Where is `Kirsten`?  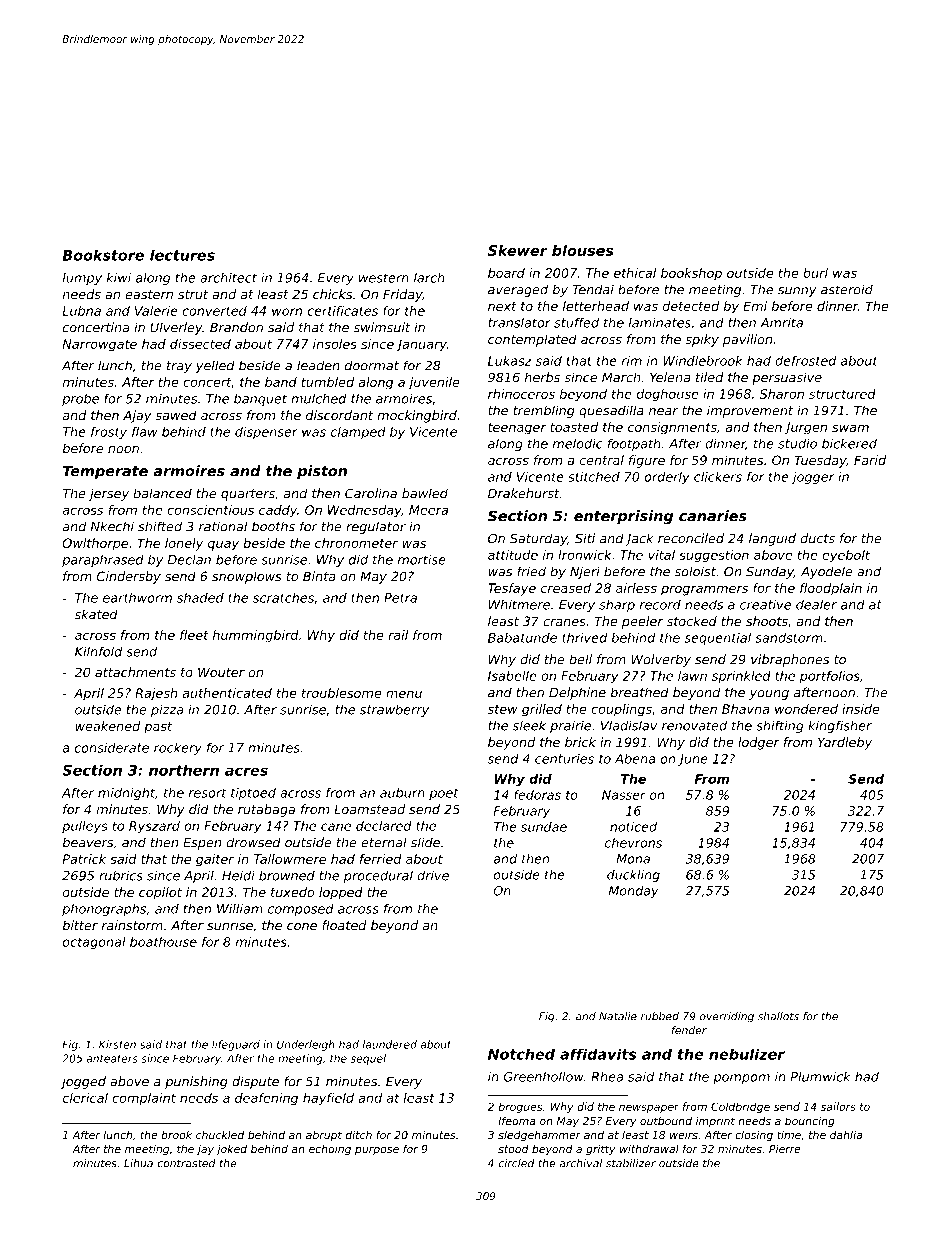 Kirsten is located at coordinates (117, 1044).
